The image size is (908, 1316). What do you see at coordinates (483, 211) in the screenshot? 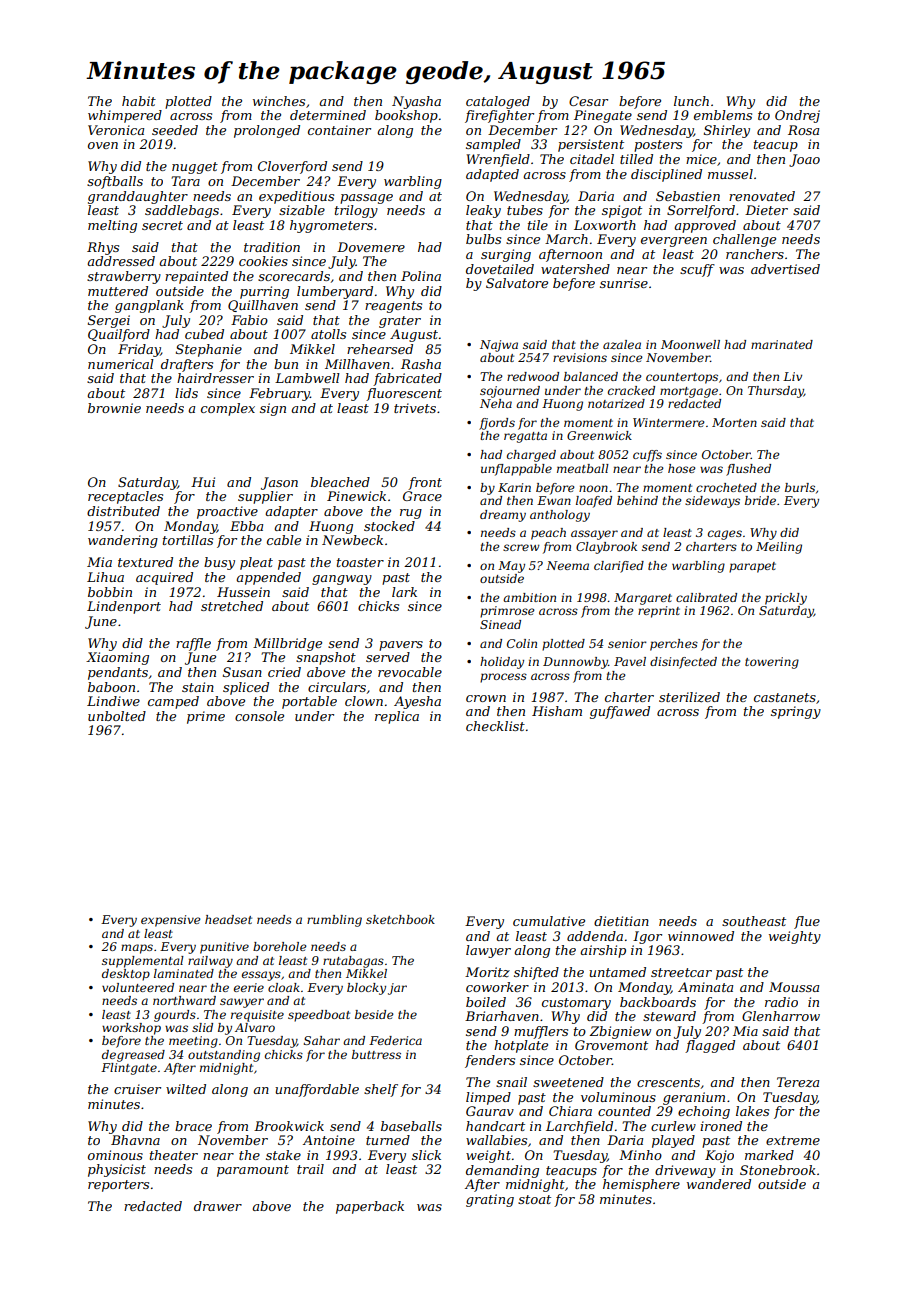
I see `leaky` at bounding box center [483, 211].
